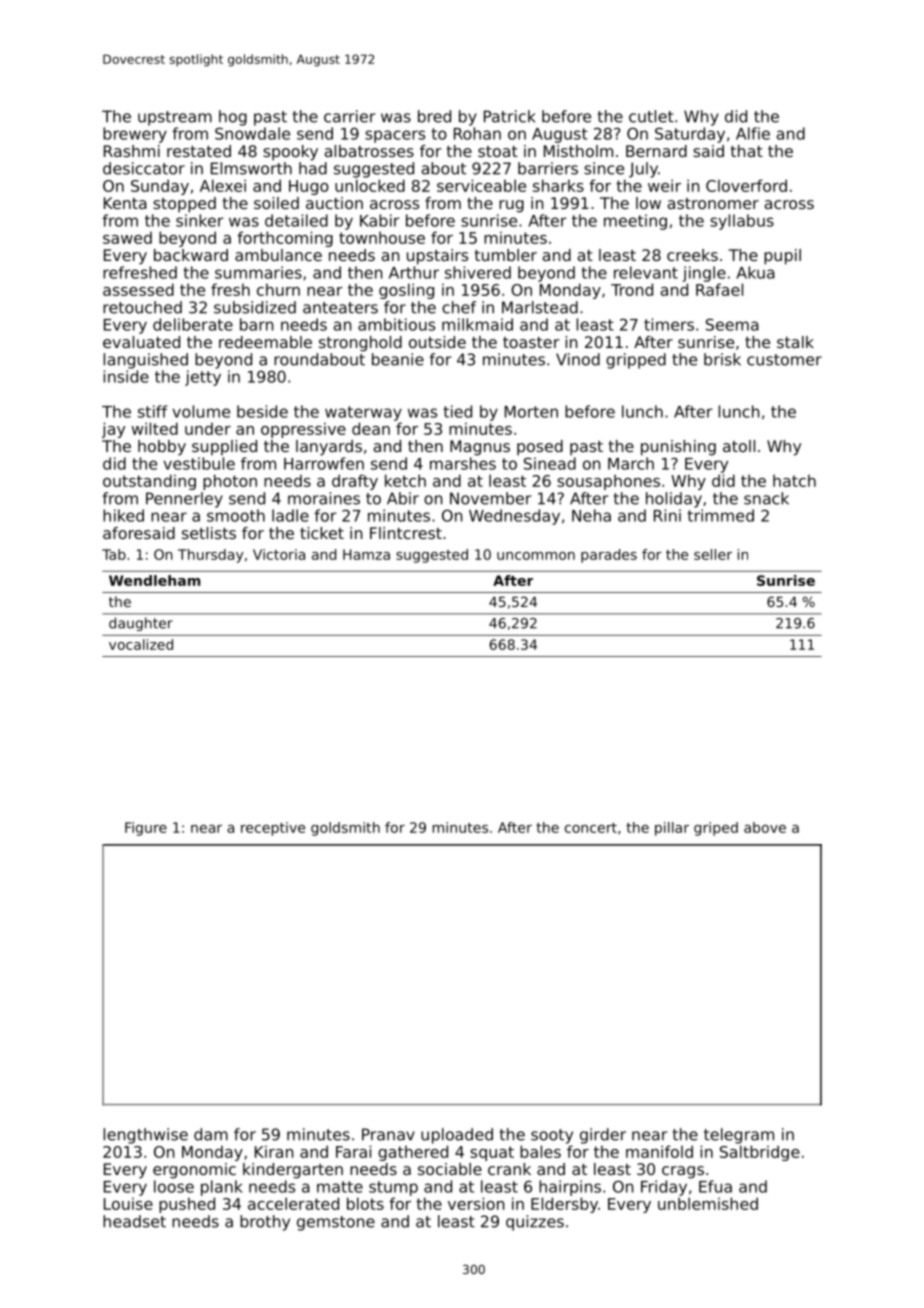  I want to click on pillar, so click(672, 829).
